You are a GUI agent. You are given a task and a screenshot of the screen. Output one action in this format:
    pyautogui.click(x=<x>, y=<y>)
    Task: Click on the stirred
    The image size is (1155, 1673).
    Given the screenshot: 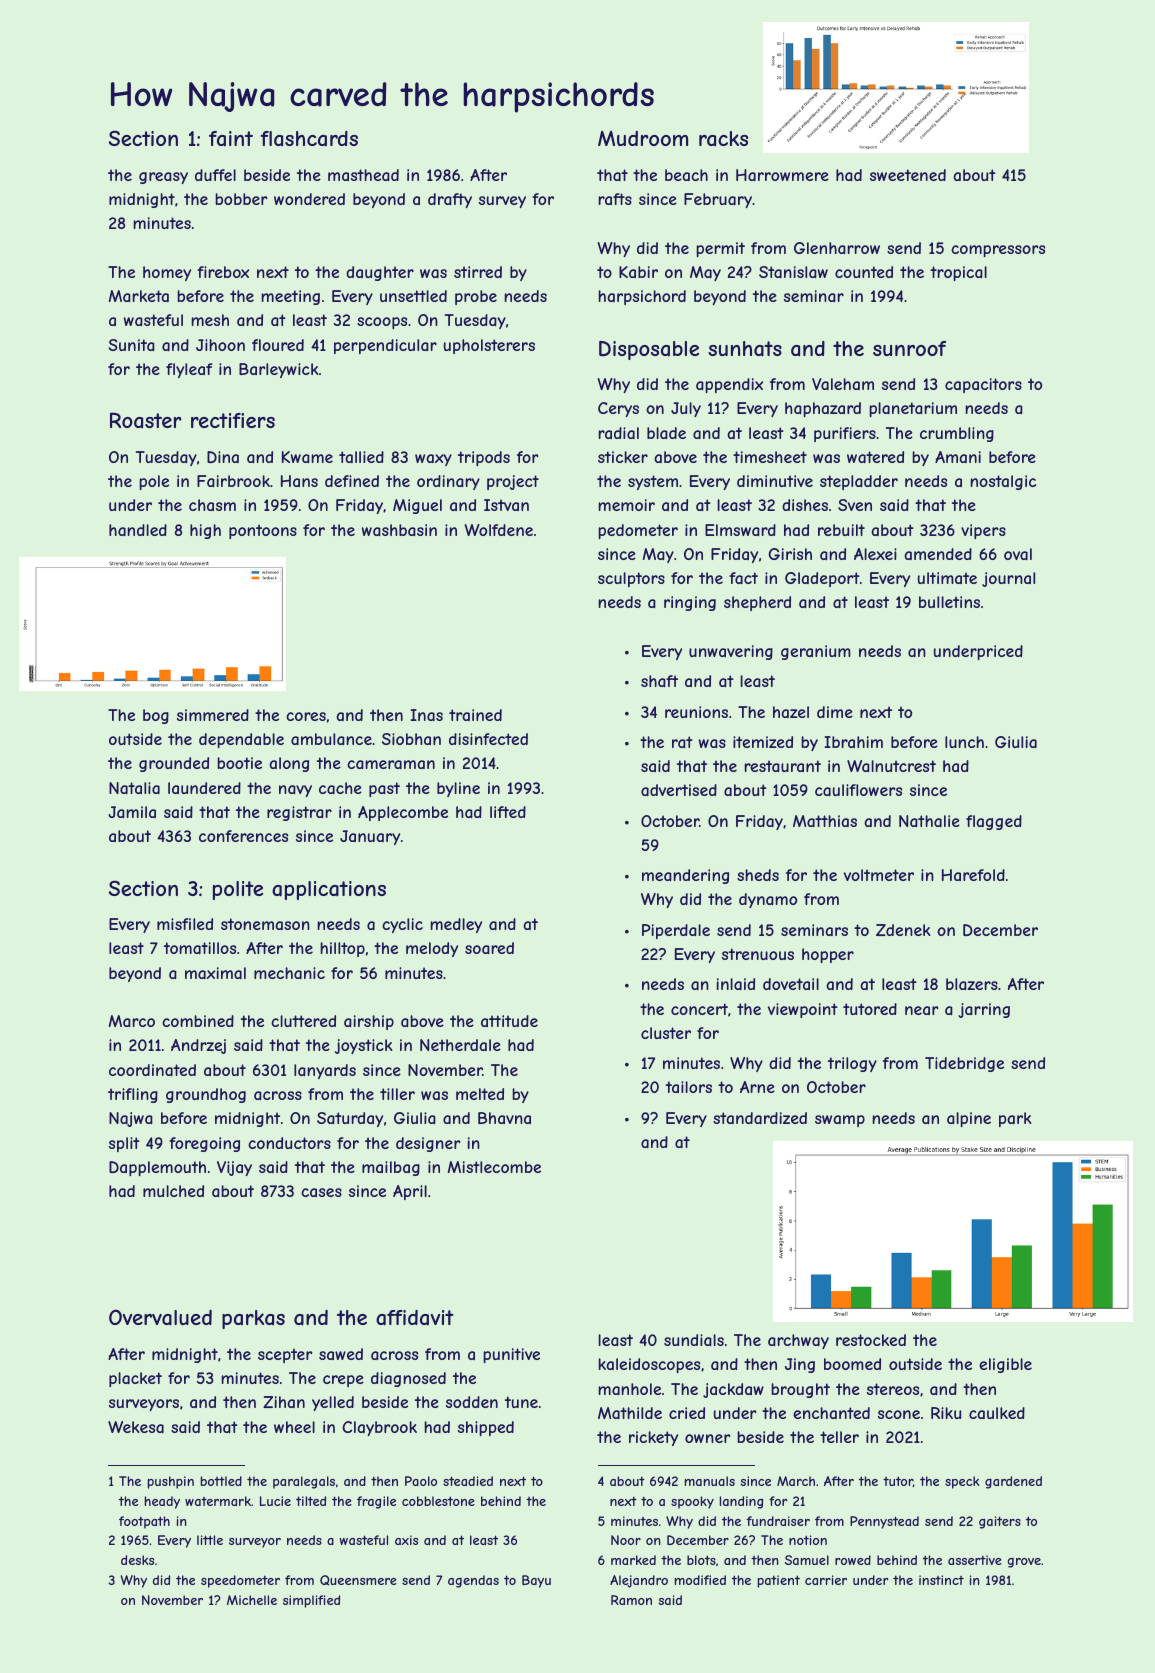 What is the action you would take?
    pyautogui.click(x=478, y=272)
